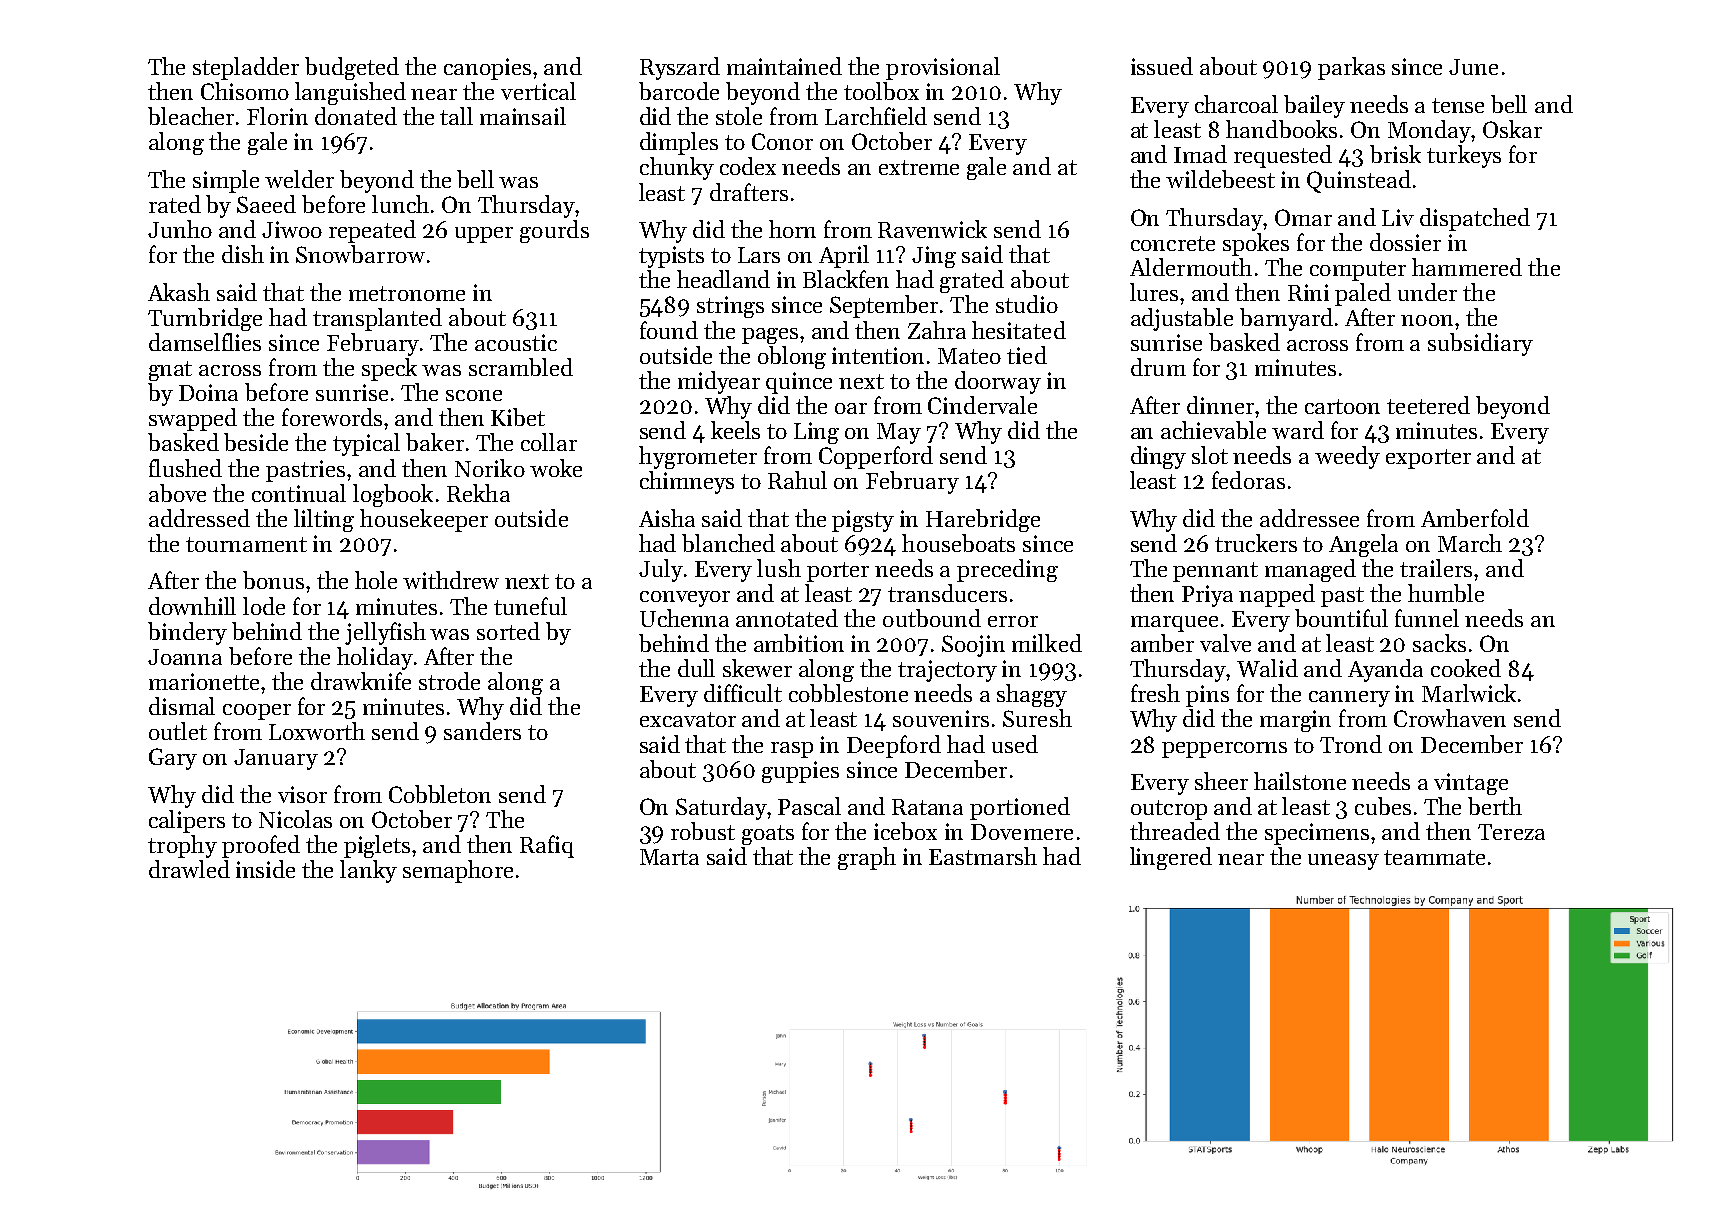  I want to click on canopies, so click(487, 69).
